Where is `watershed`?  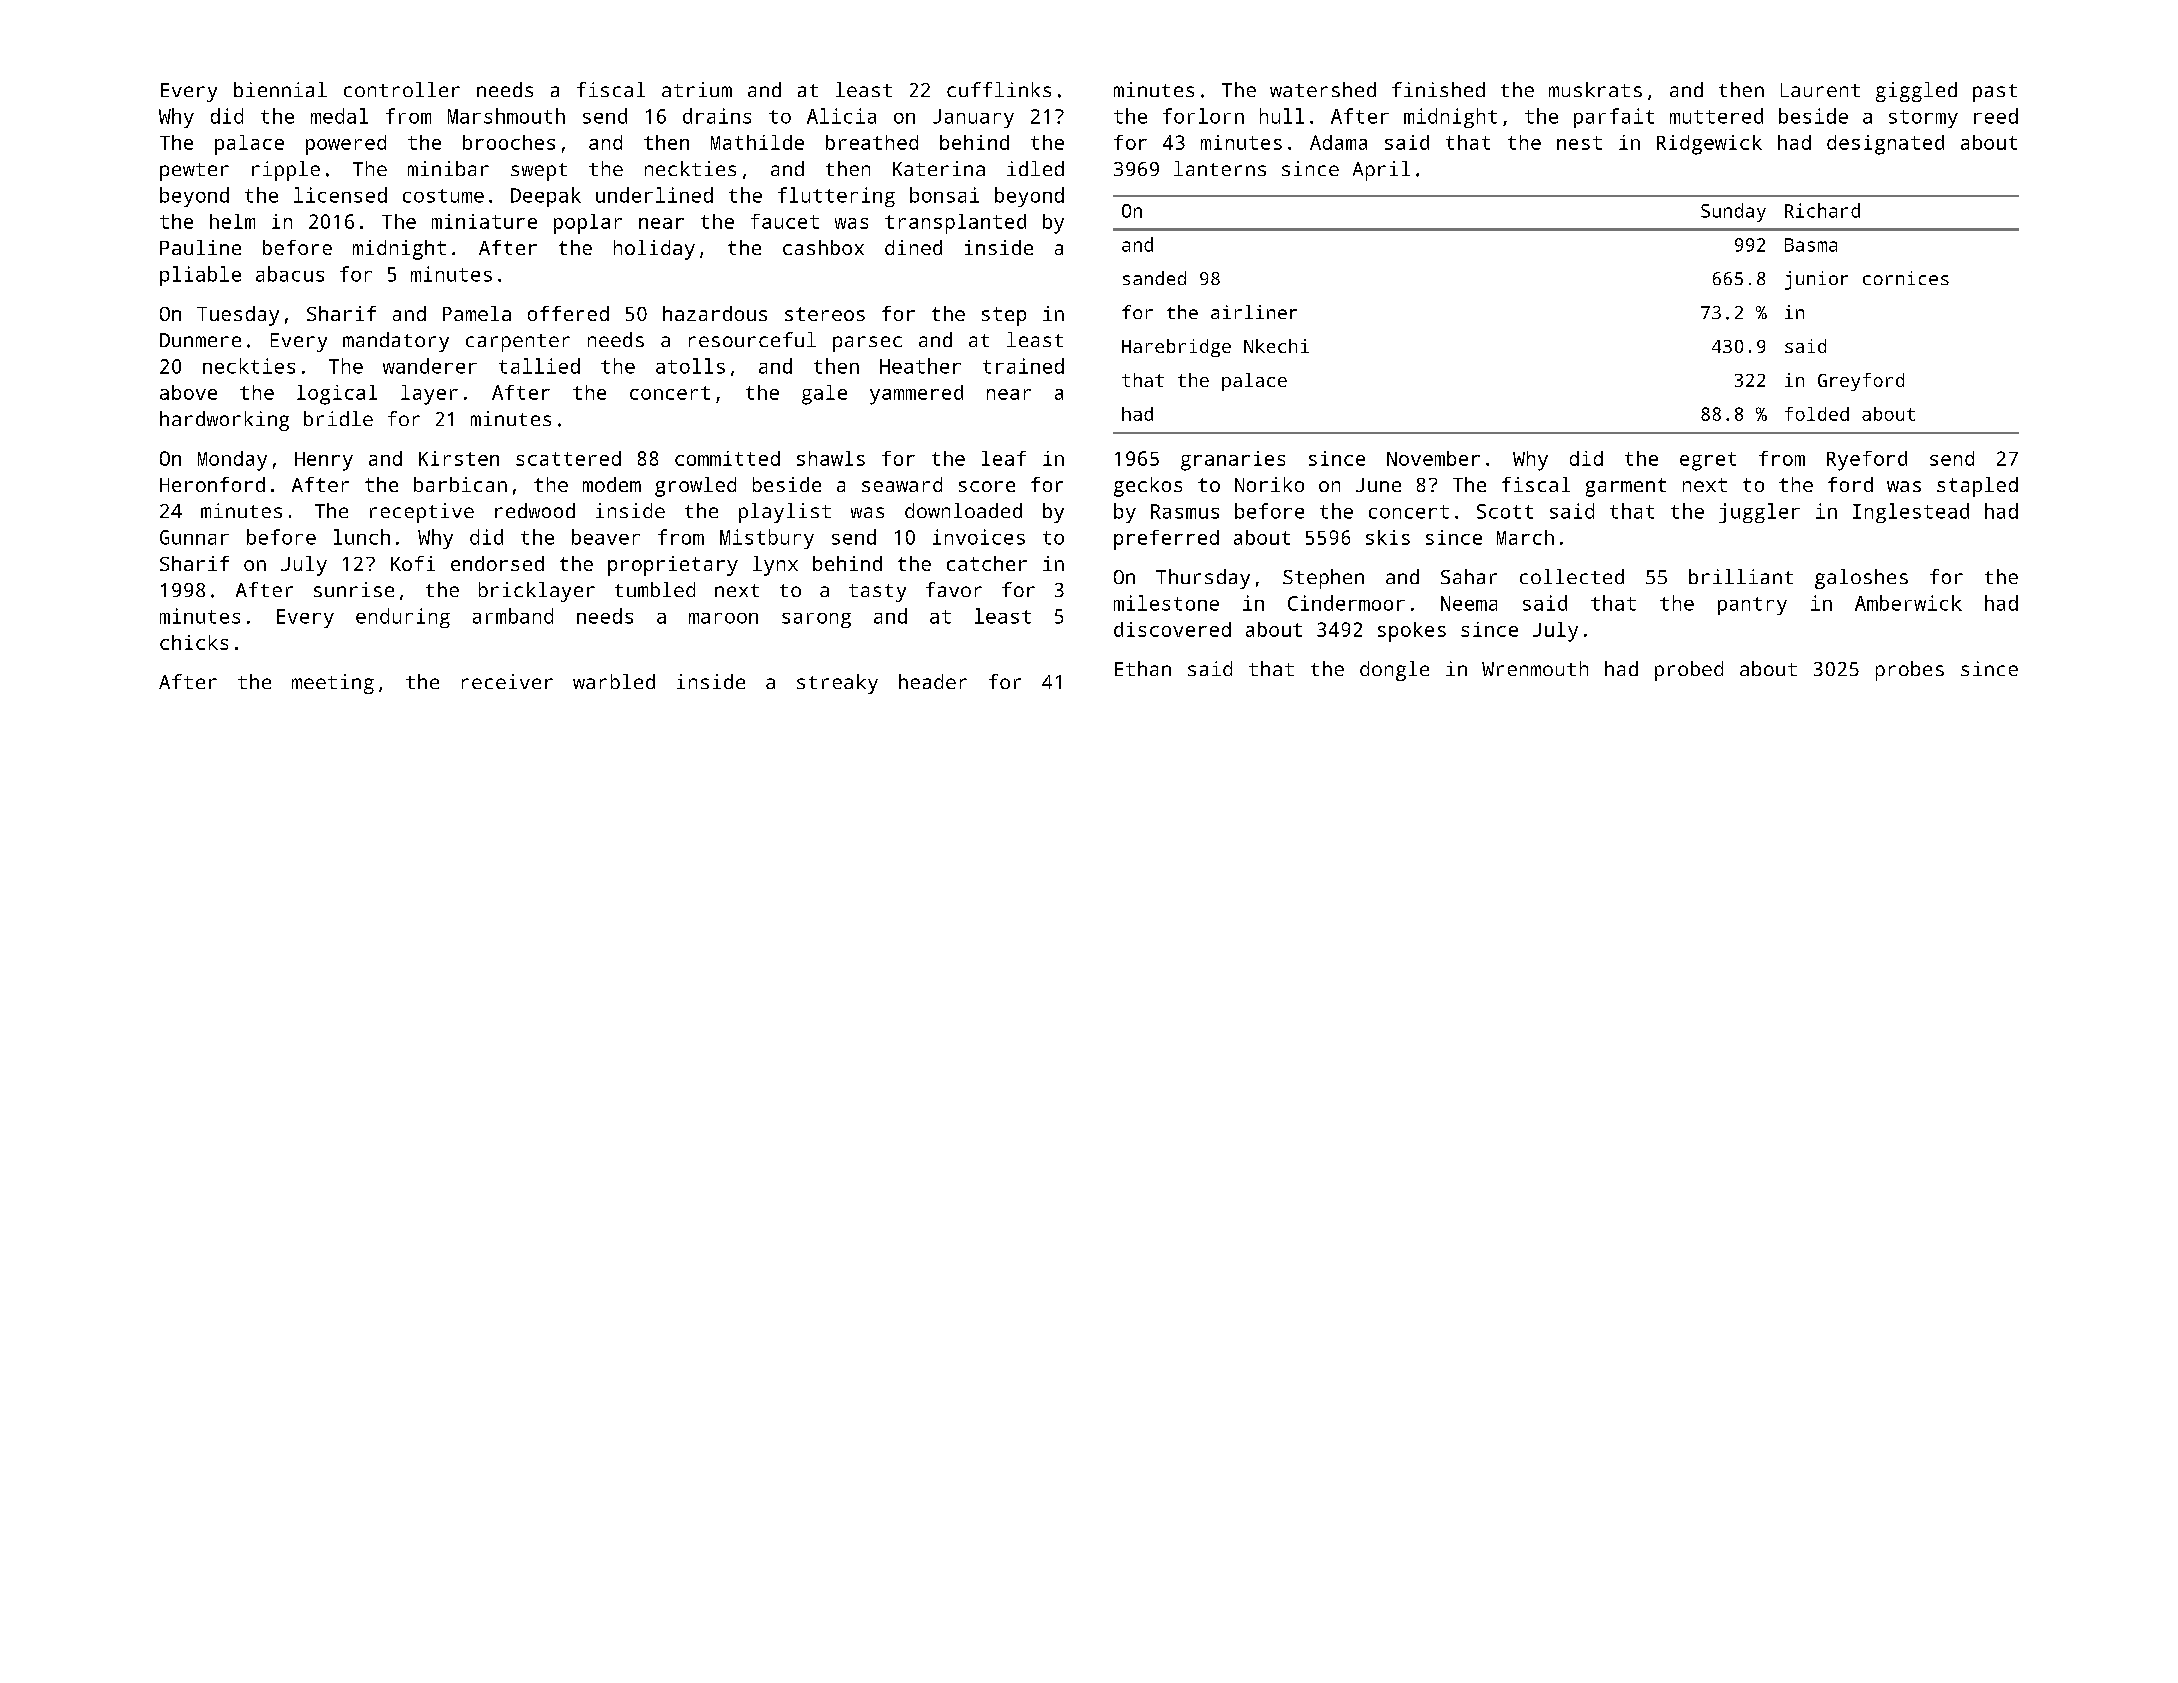 watershed is located at coordinates (1323, 89).
